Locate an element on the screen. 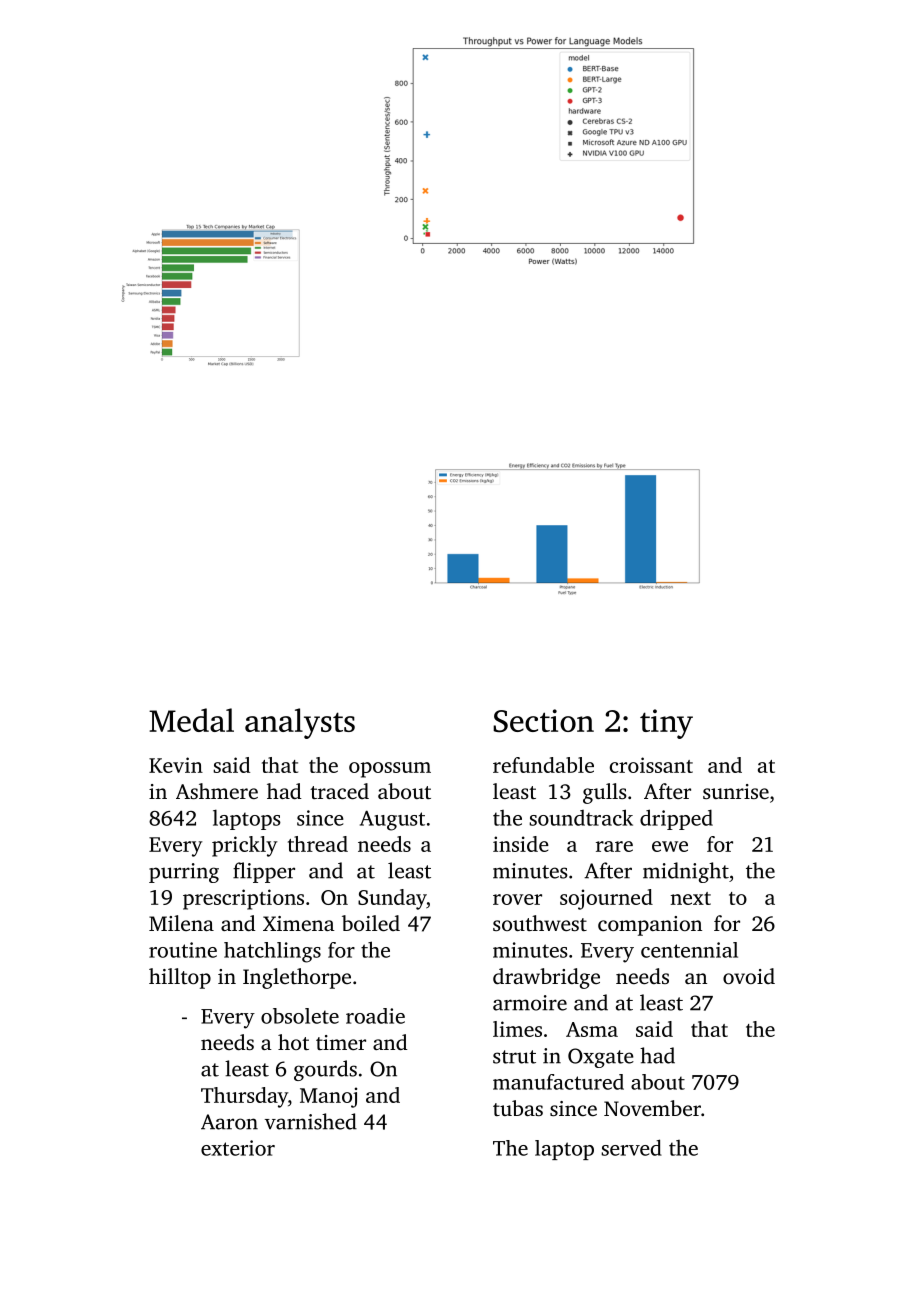 This screenshot has height=1311, width=924. Ashmere is located at coordinates (217, 791).
